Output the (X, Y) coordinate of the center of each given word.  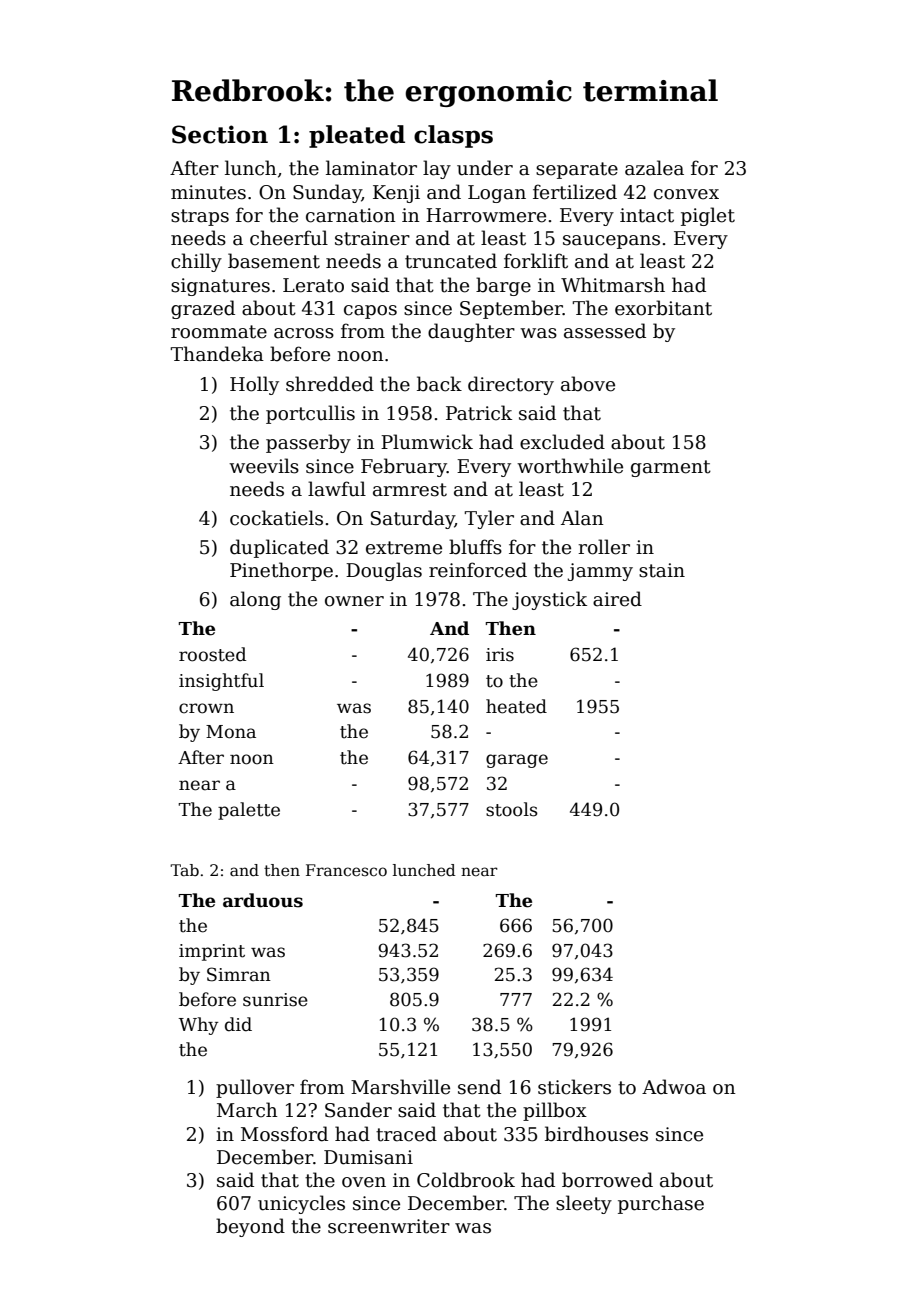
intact (647, 215)
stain (662, 570)
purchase (661, 1204)
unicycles (301, 1204)
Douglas (384, 571)
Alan (582, 518)
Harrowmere (486, 215)
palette (249, 811)
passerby (308, 443)
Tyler (489, 519)
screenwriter (389, 1226)
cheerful (289, 238)
